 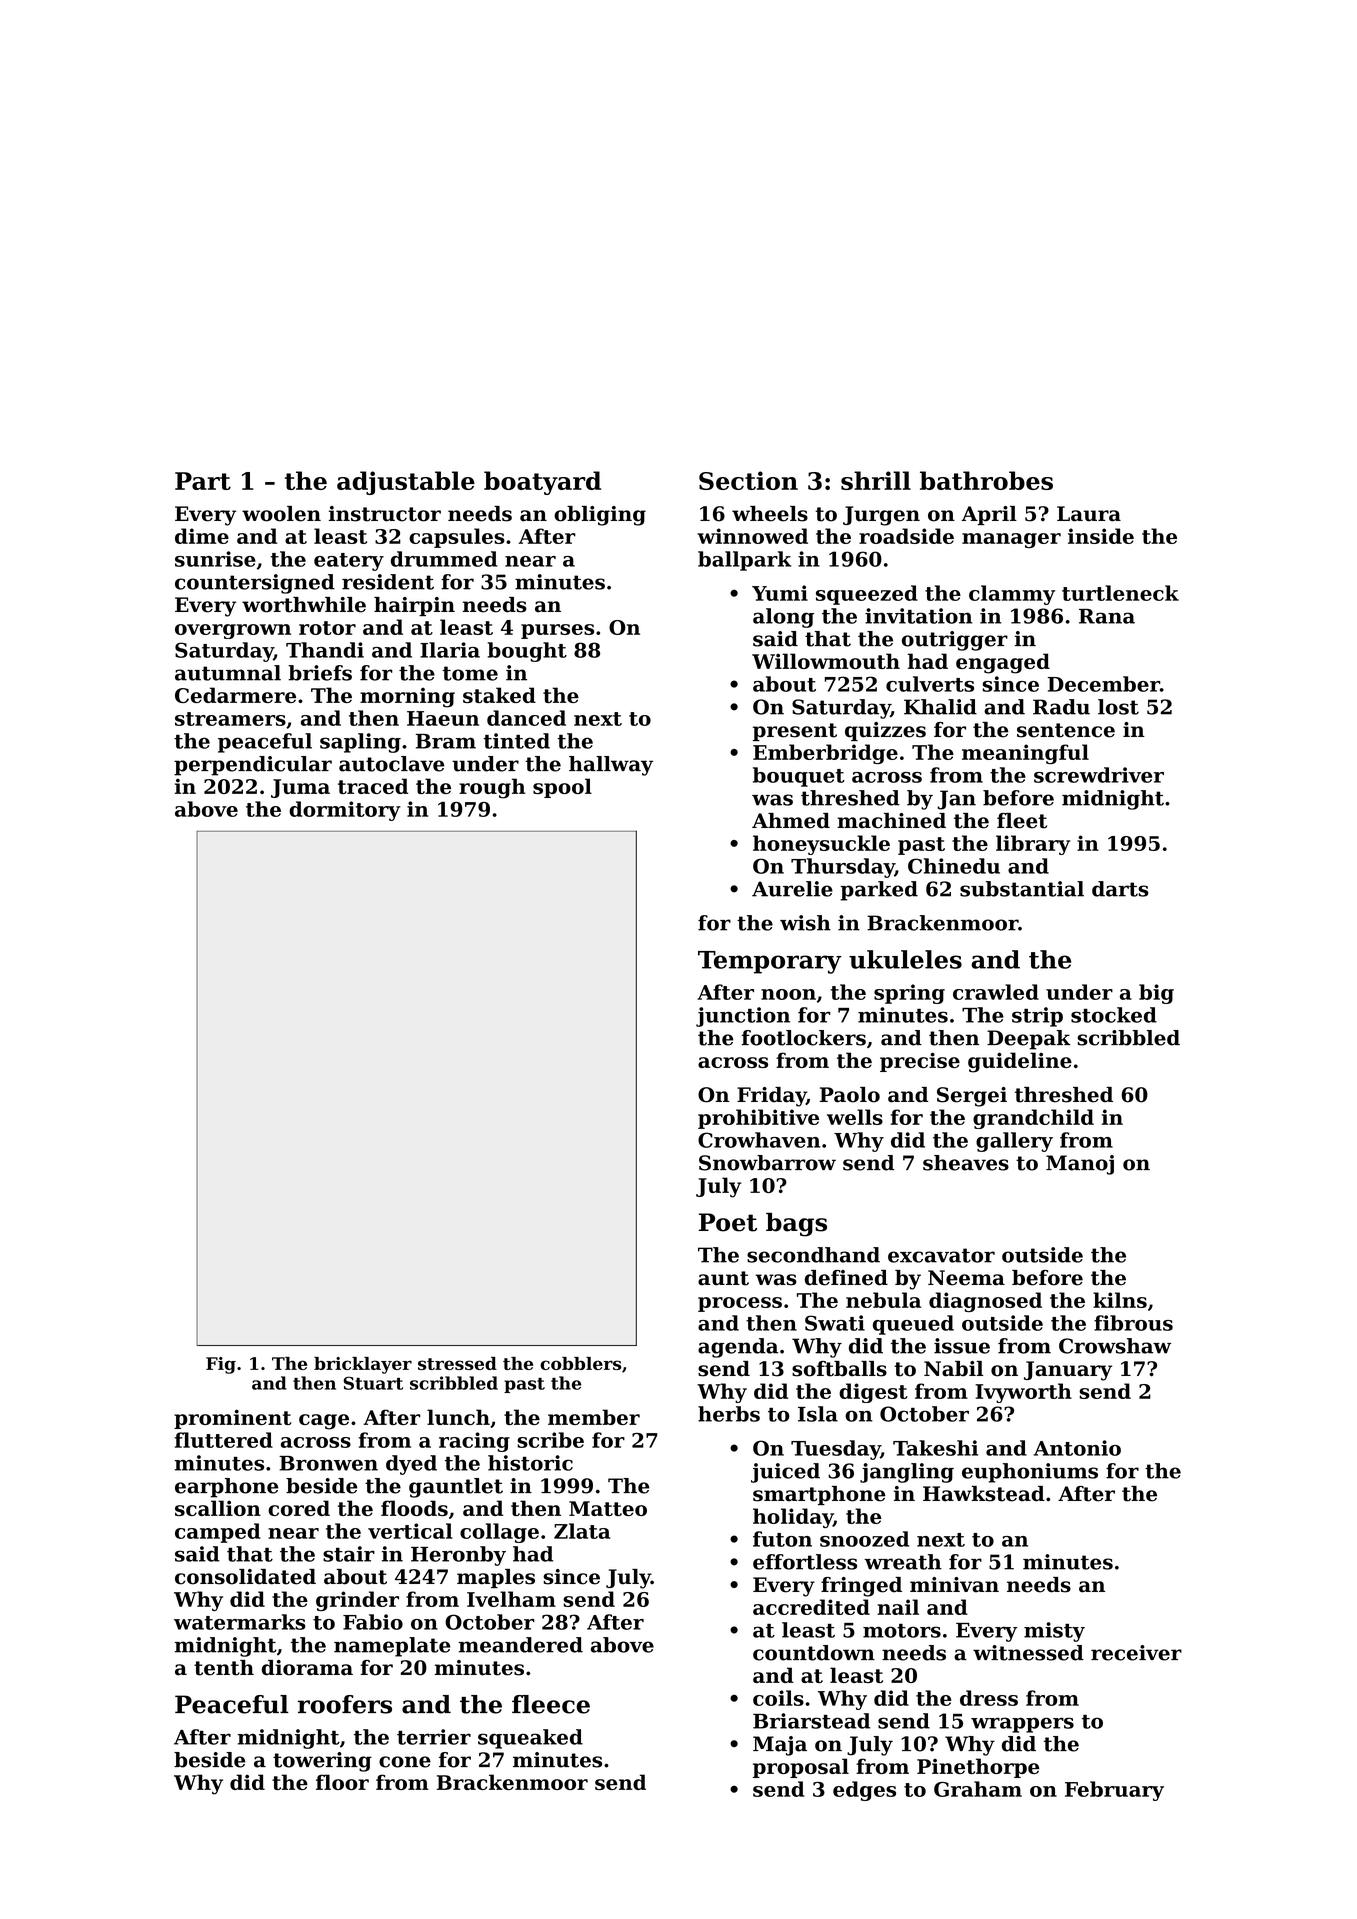 What do you see at coordinates (986, 480) in the page?
I see `bathrobes` at bounding box center [986, 480].
